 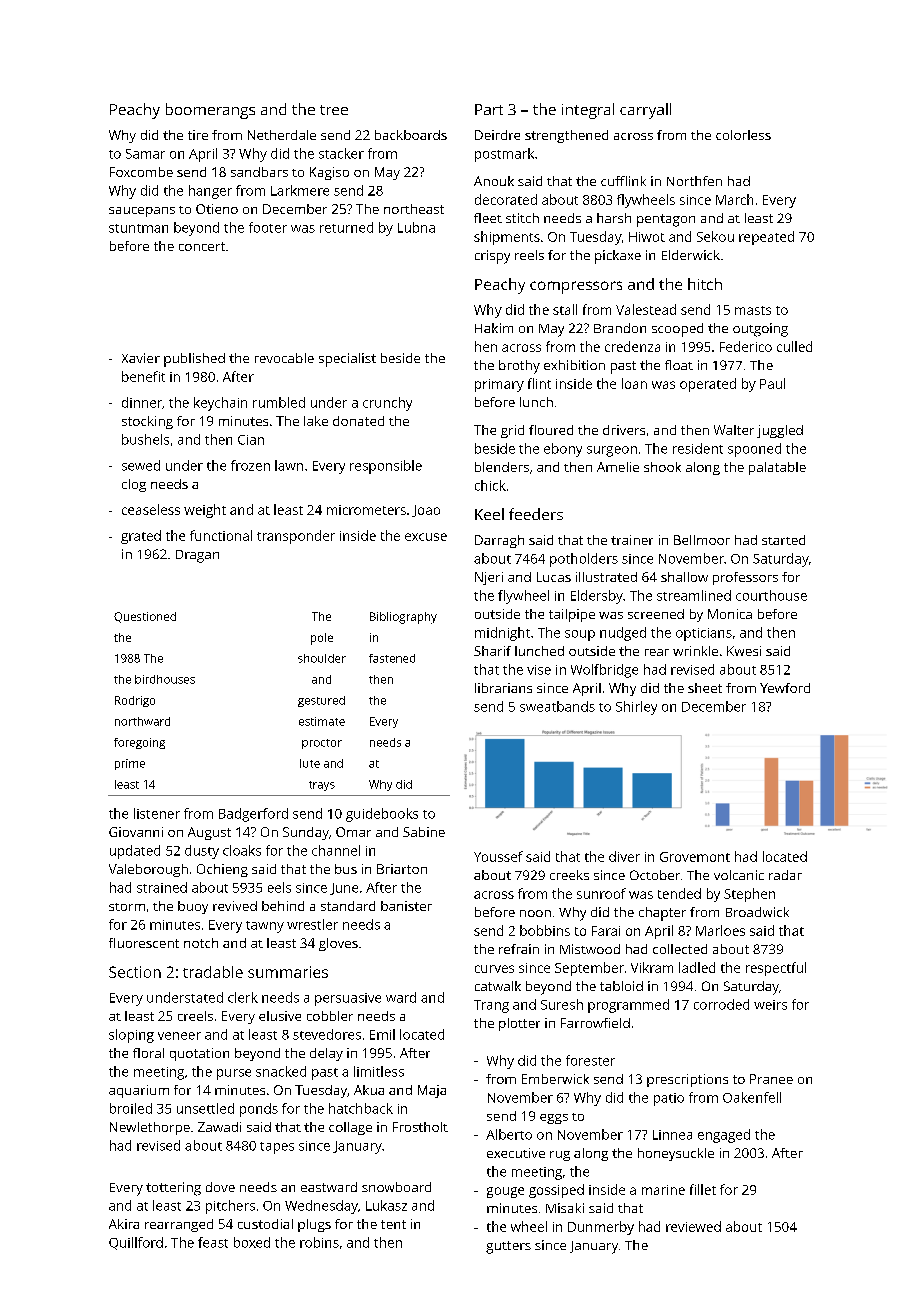 I want to click on volcanic, so click(x=739, y=875).
